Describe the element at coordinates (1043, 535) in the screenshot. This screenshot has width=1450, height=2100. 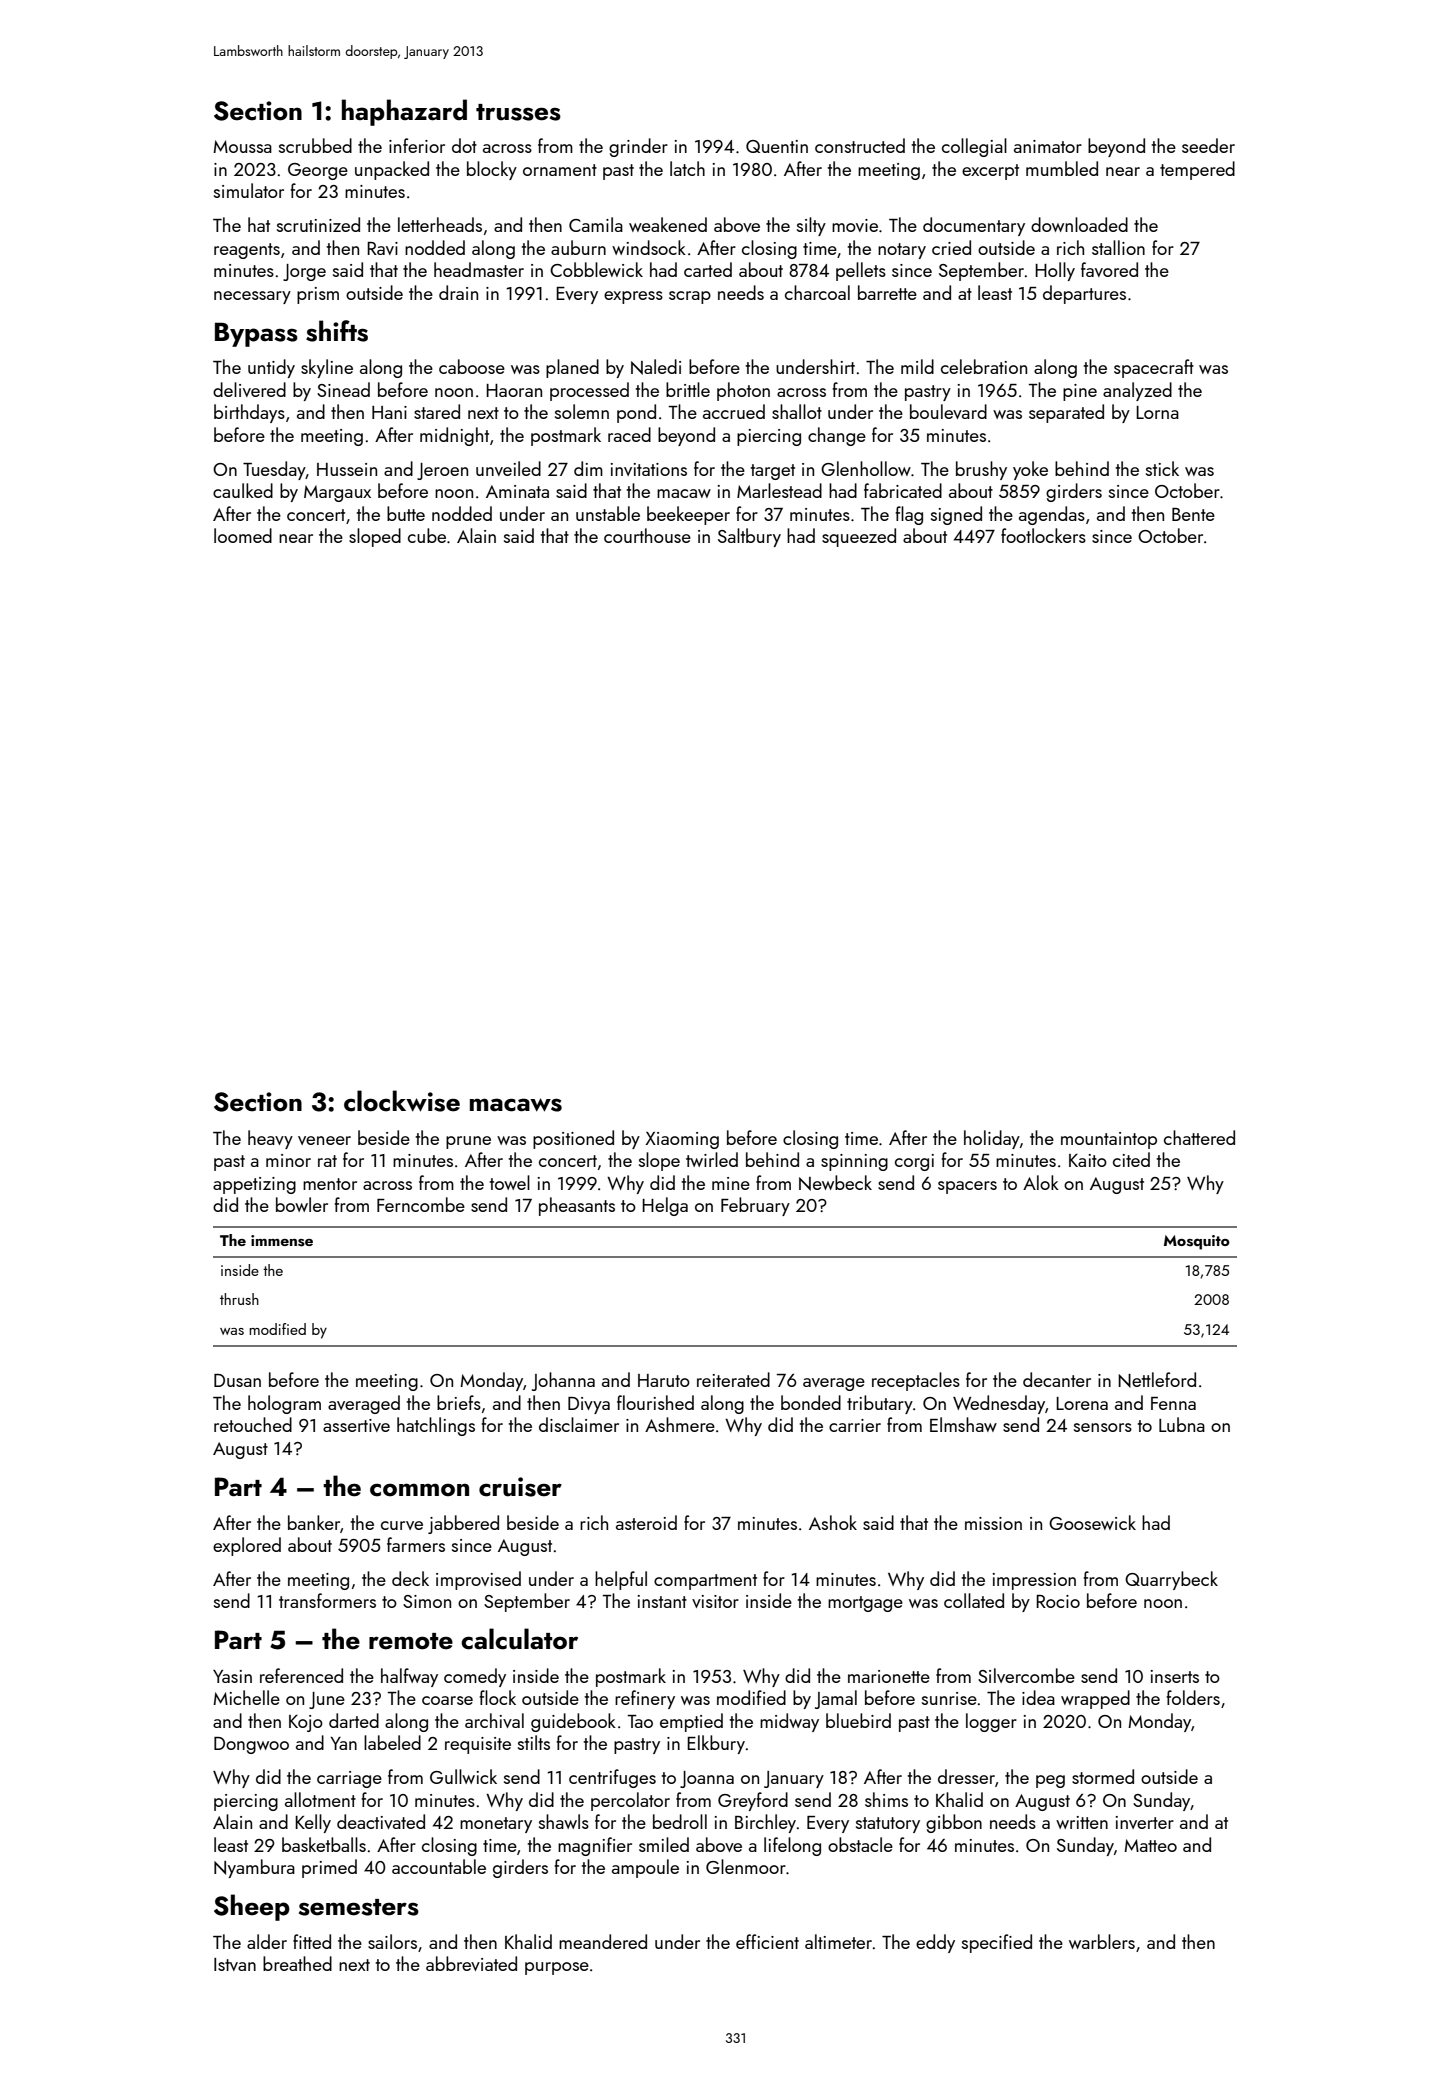
I see `footlockers` at that location.
